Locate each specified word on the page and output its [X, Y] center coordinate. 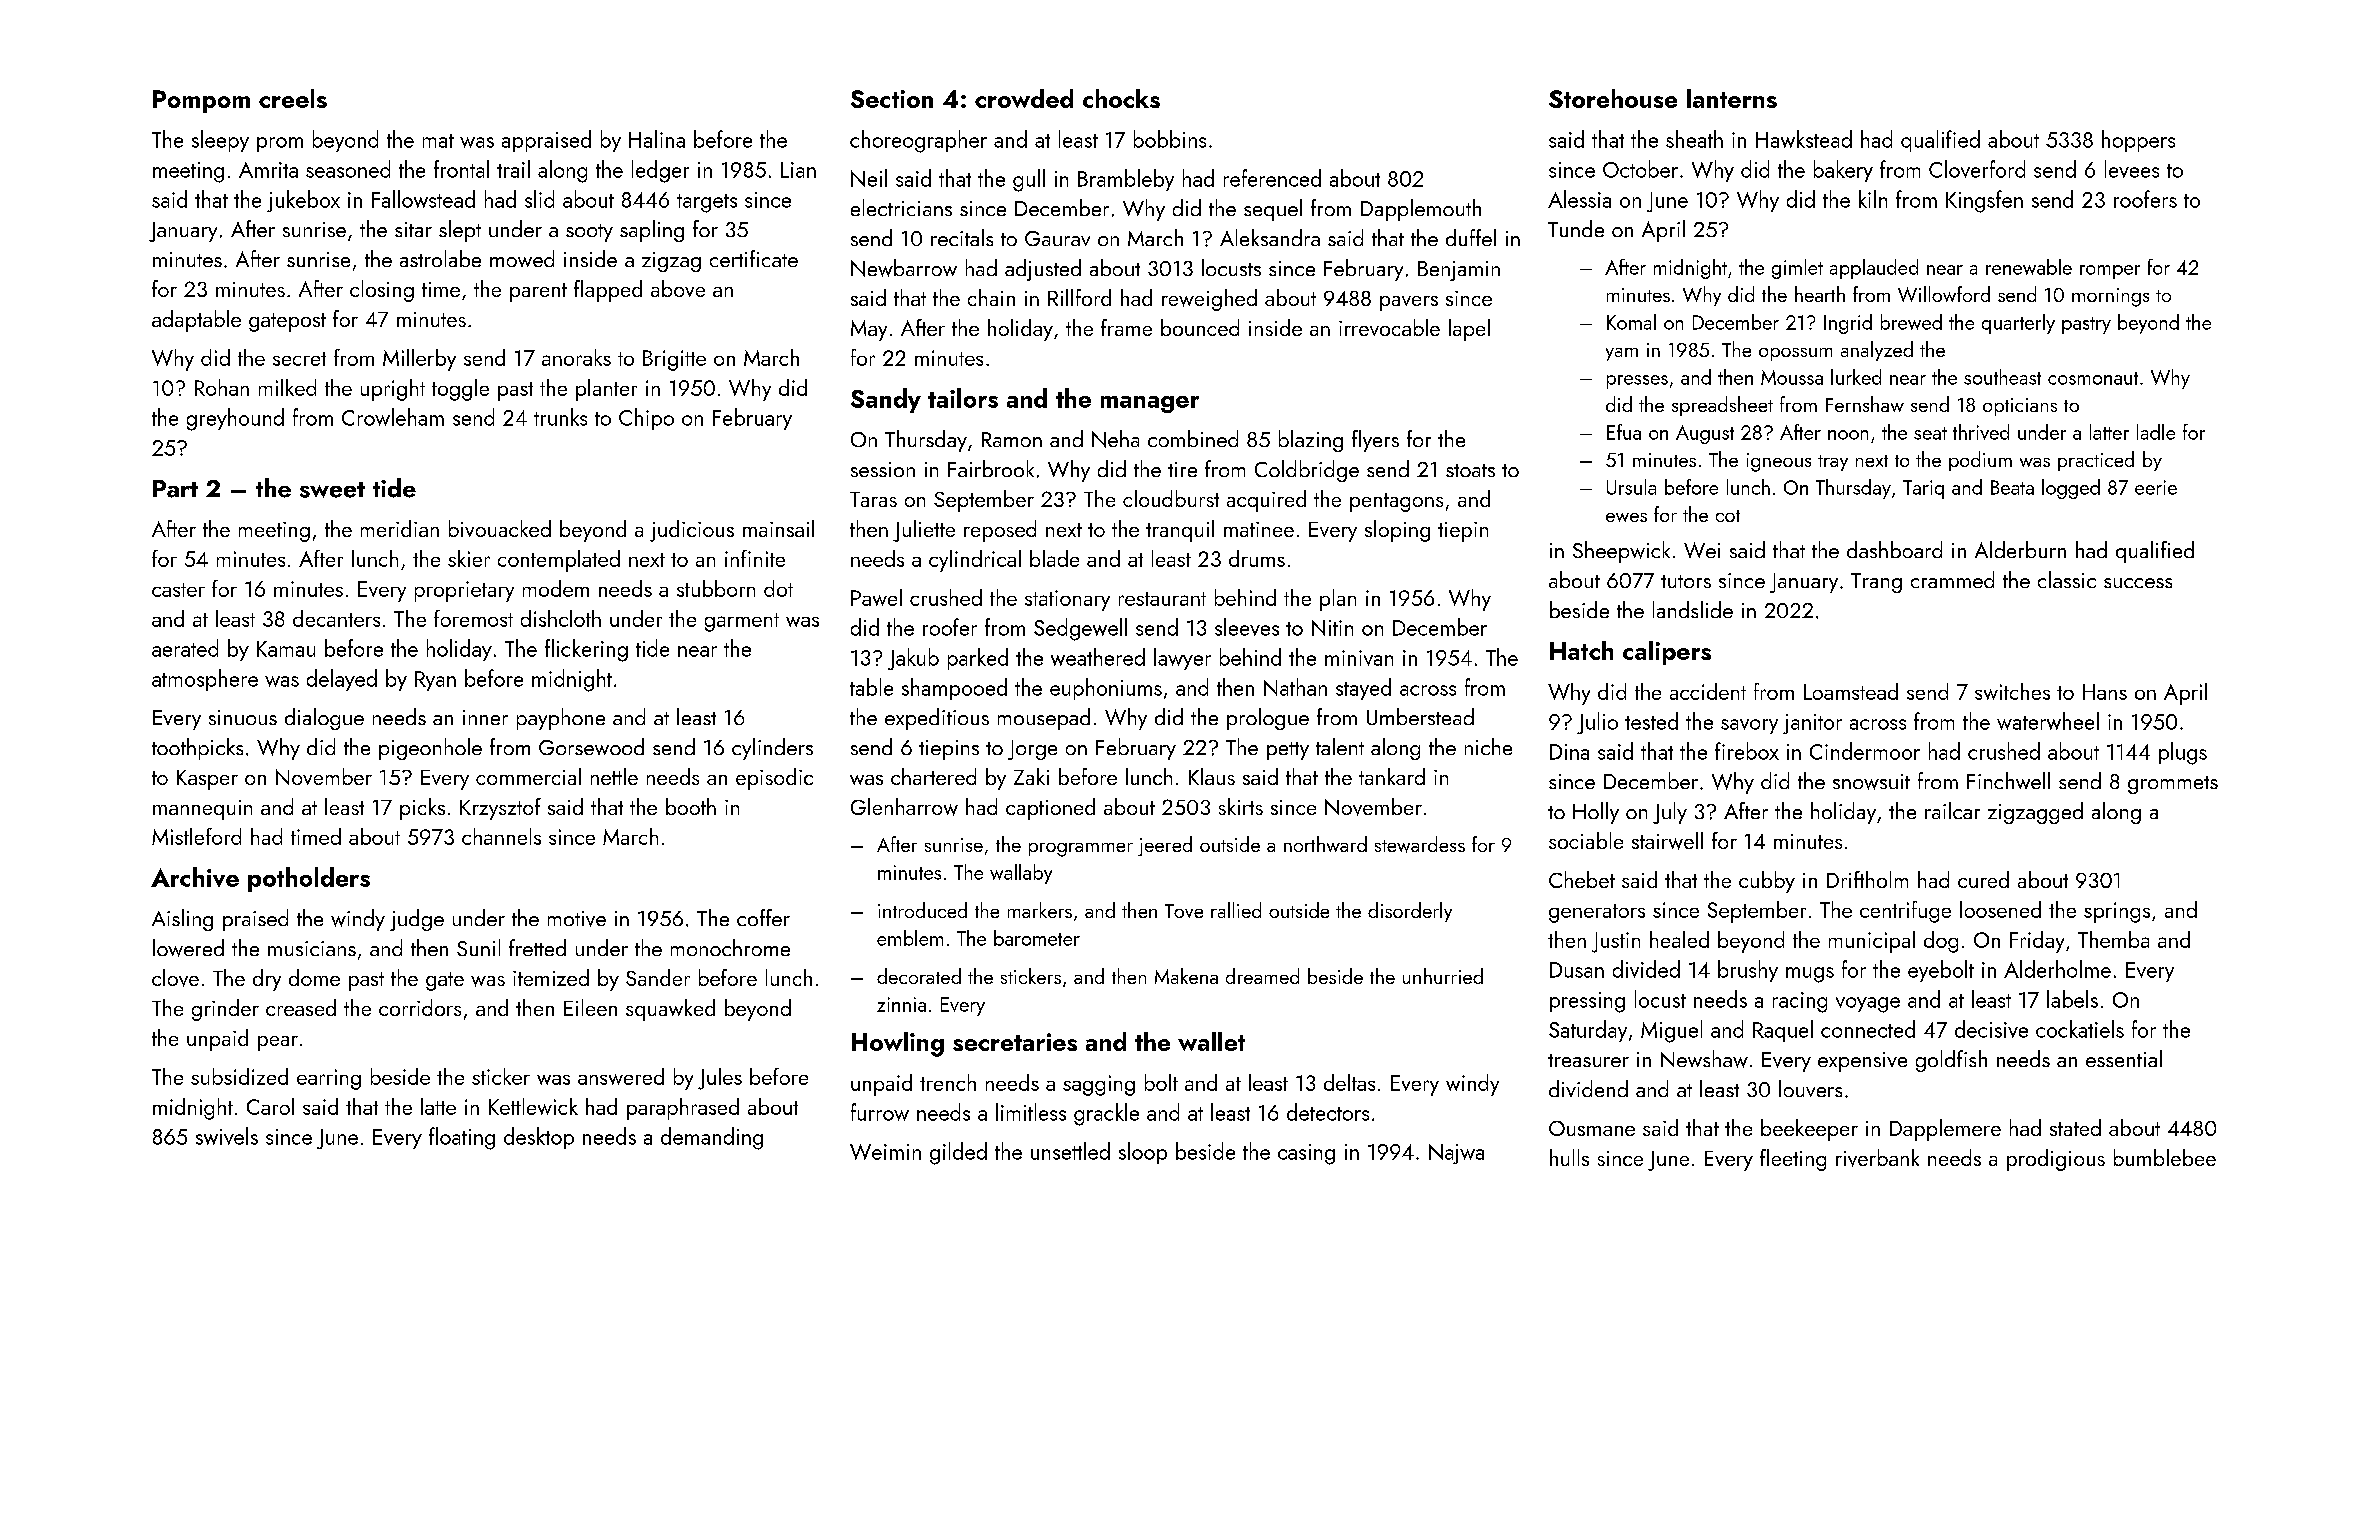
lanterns [1732, 98]
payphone [561, 719]
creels [293, 98]
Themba [2113, 939]
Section [892, 99]
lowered [188, 948]
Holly [1596, 813]
